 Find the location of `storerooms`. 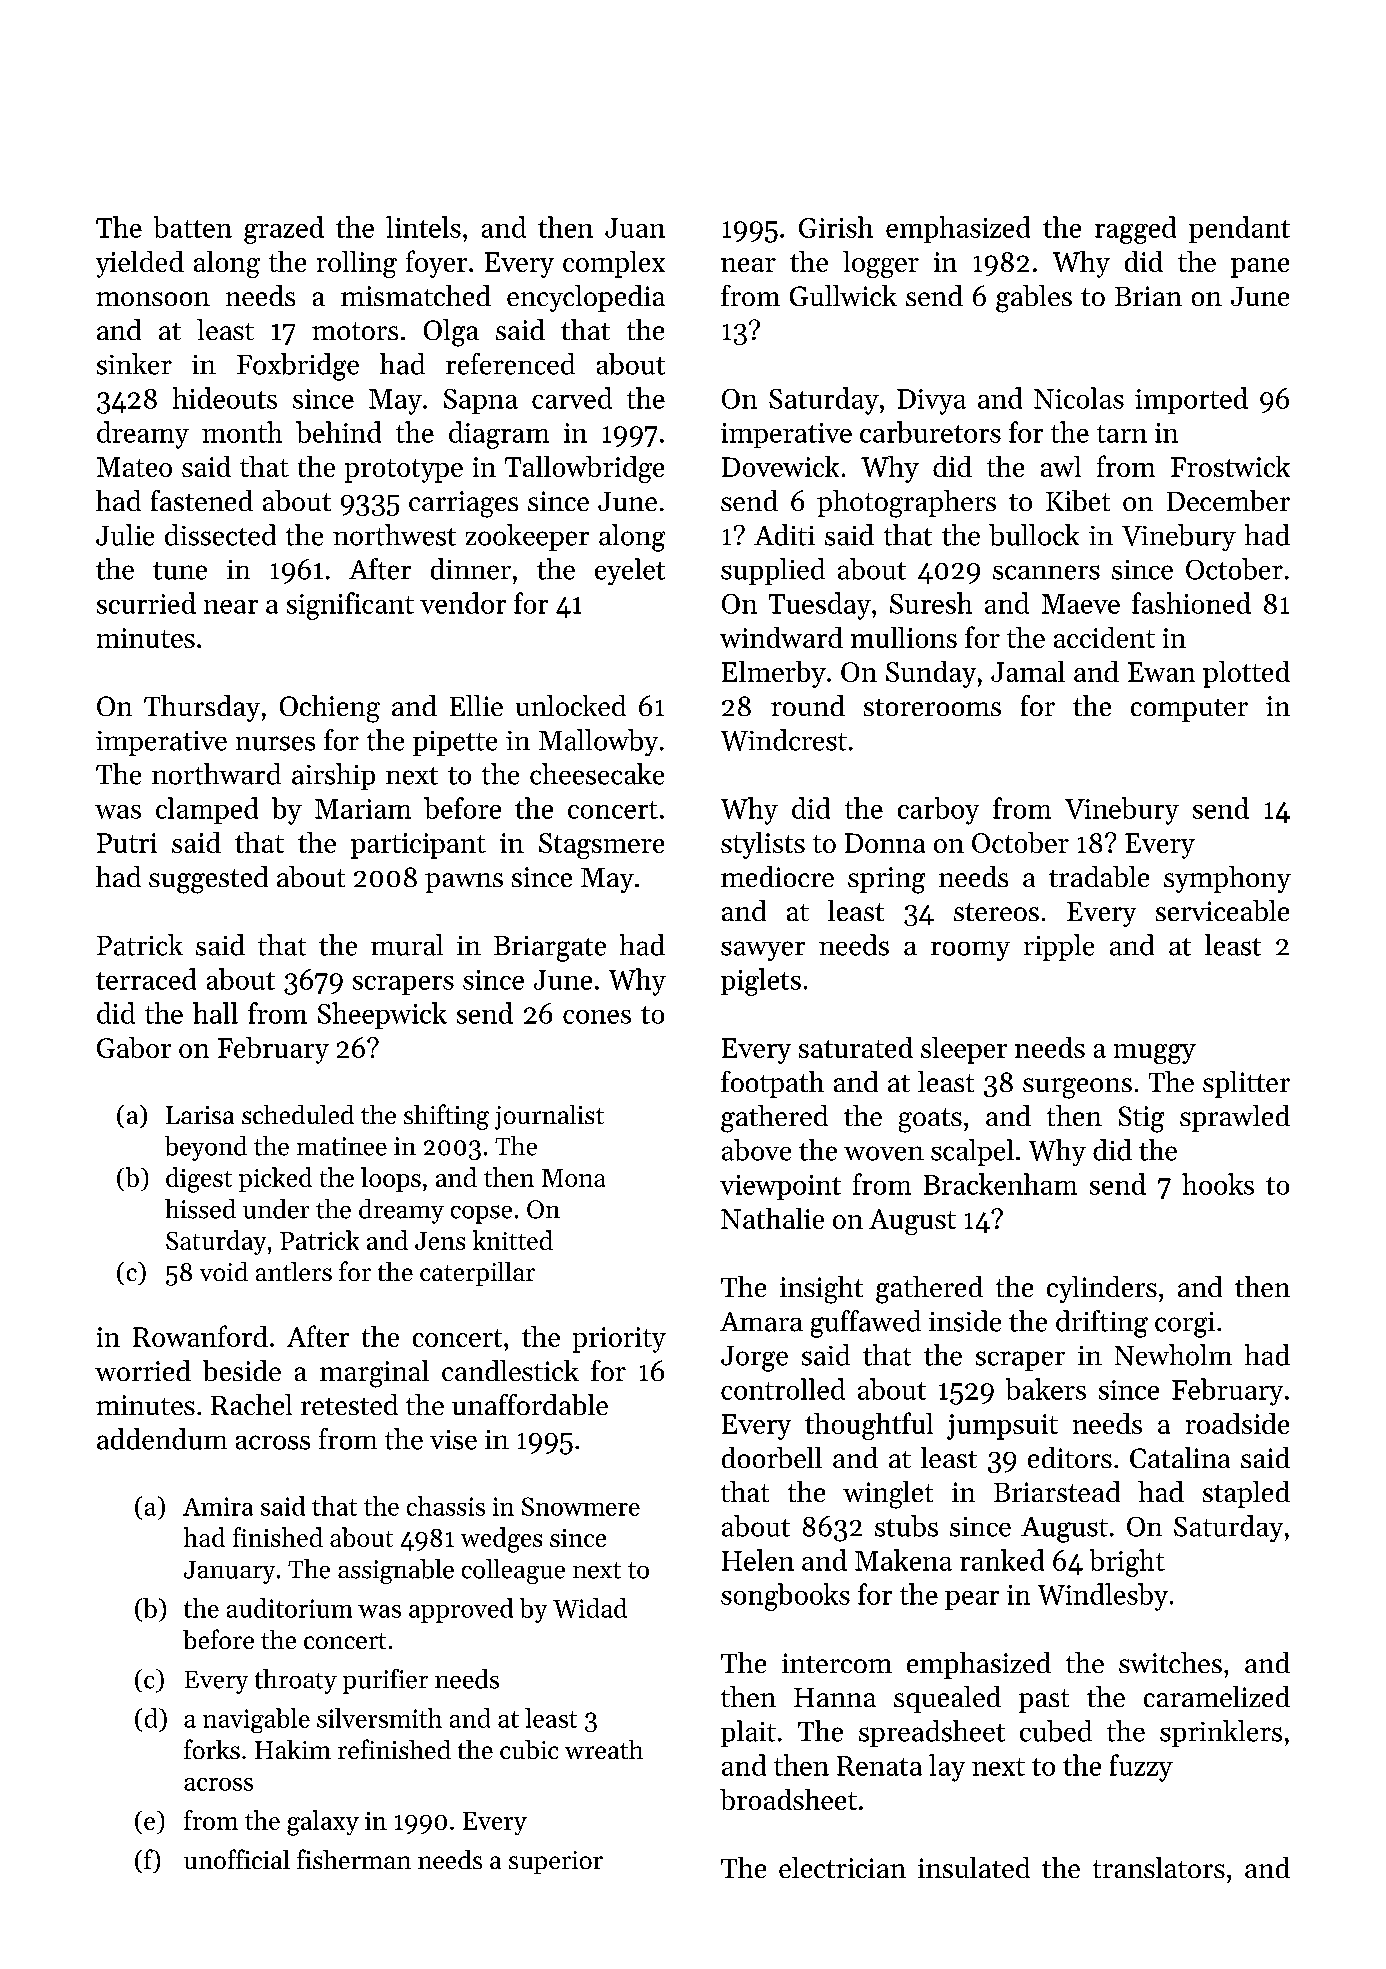

storerooms is located at coordinates (932, 707).
